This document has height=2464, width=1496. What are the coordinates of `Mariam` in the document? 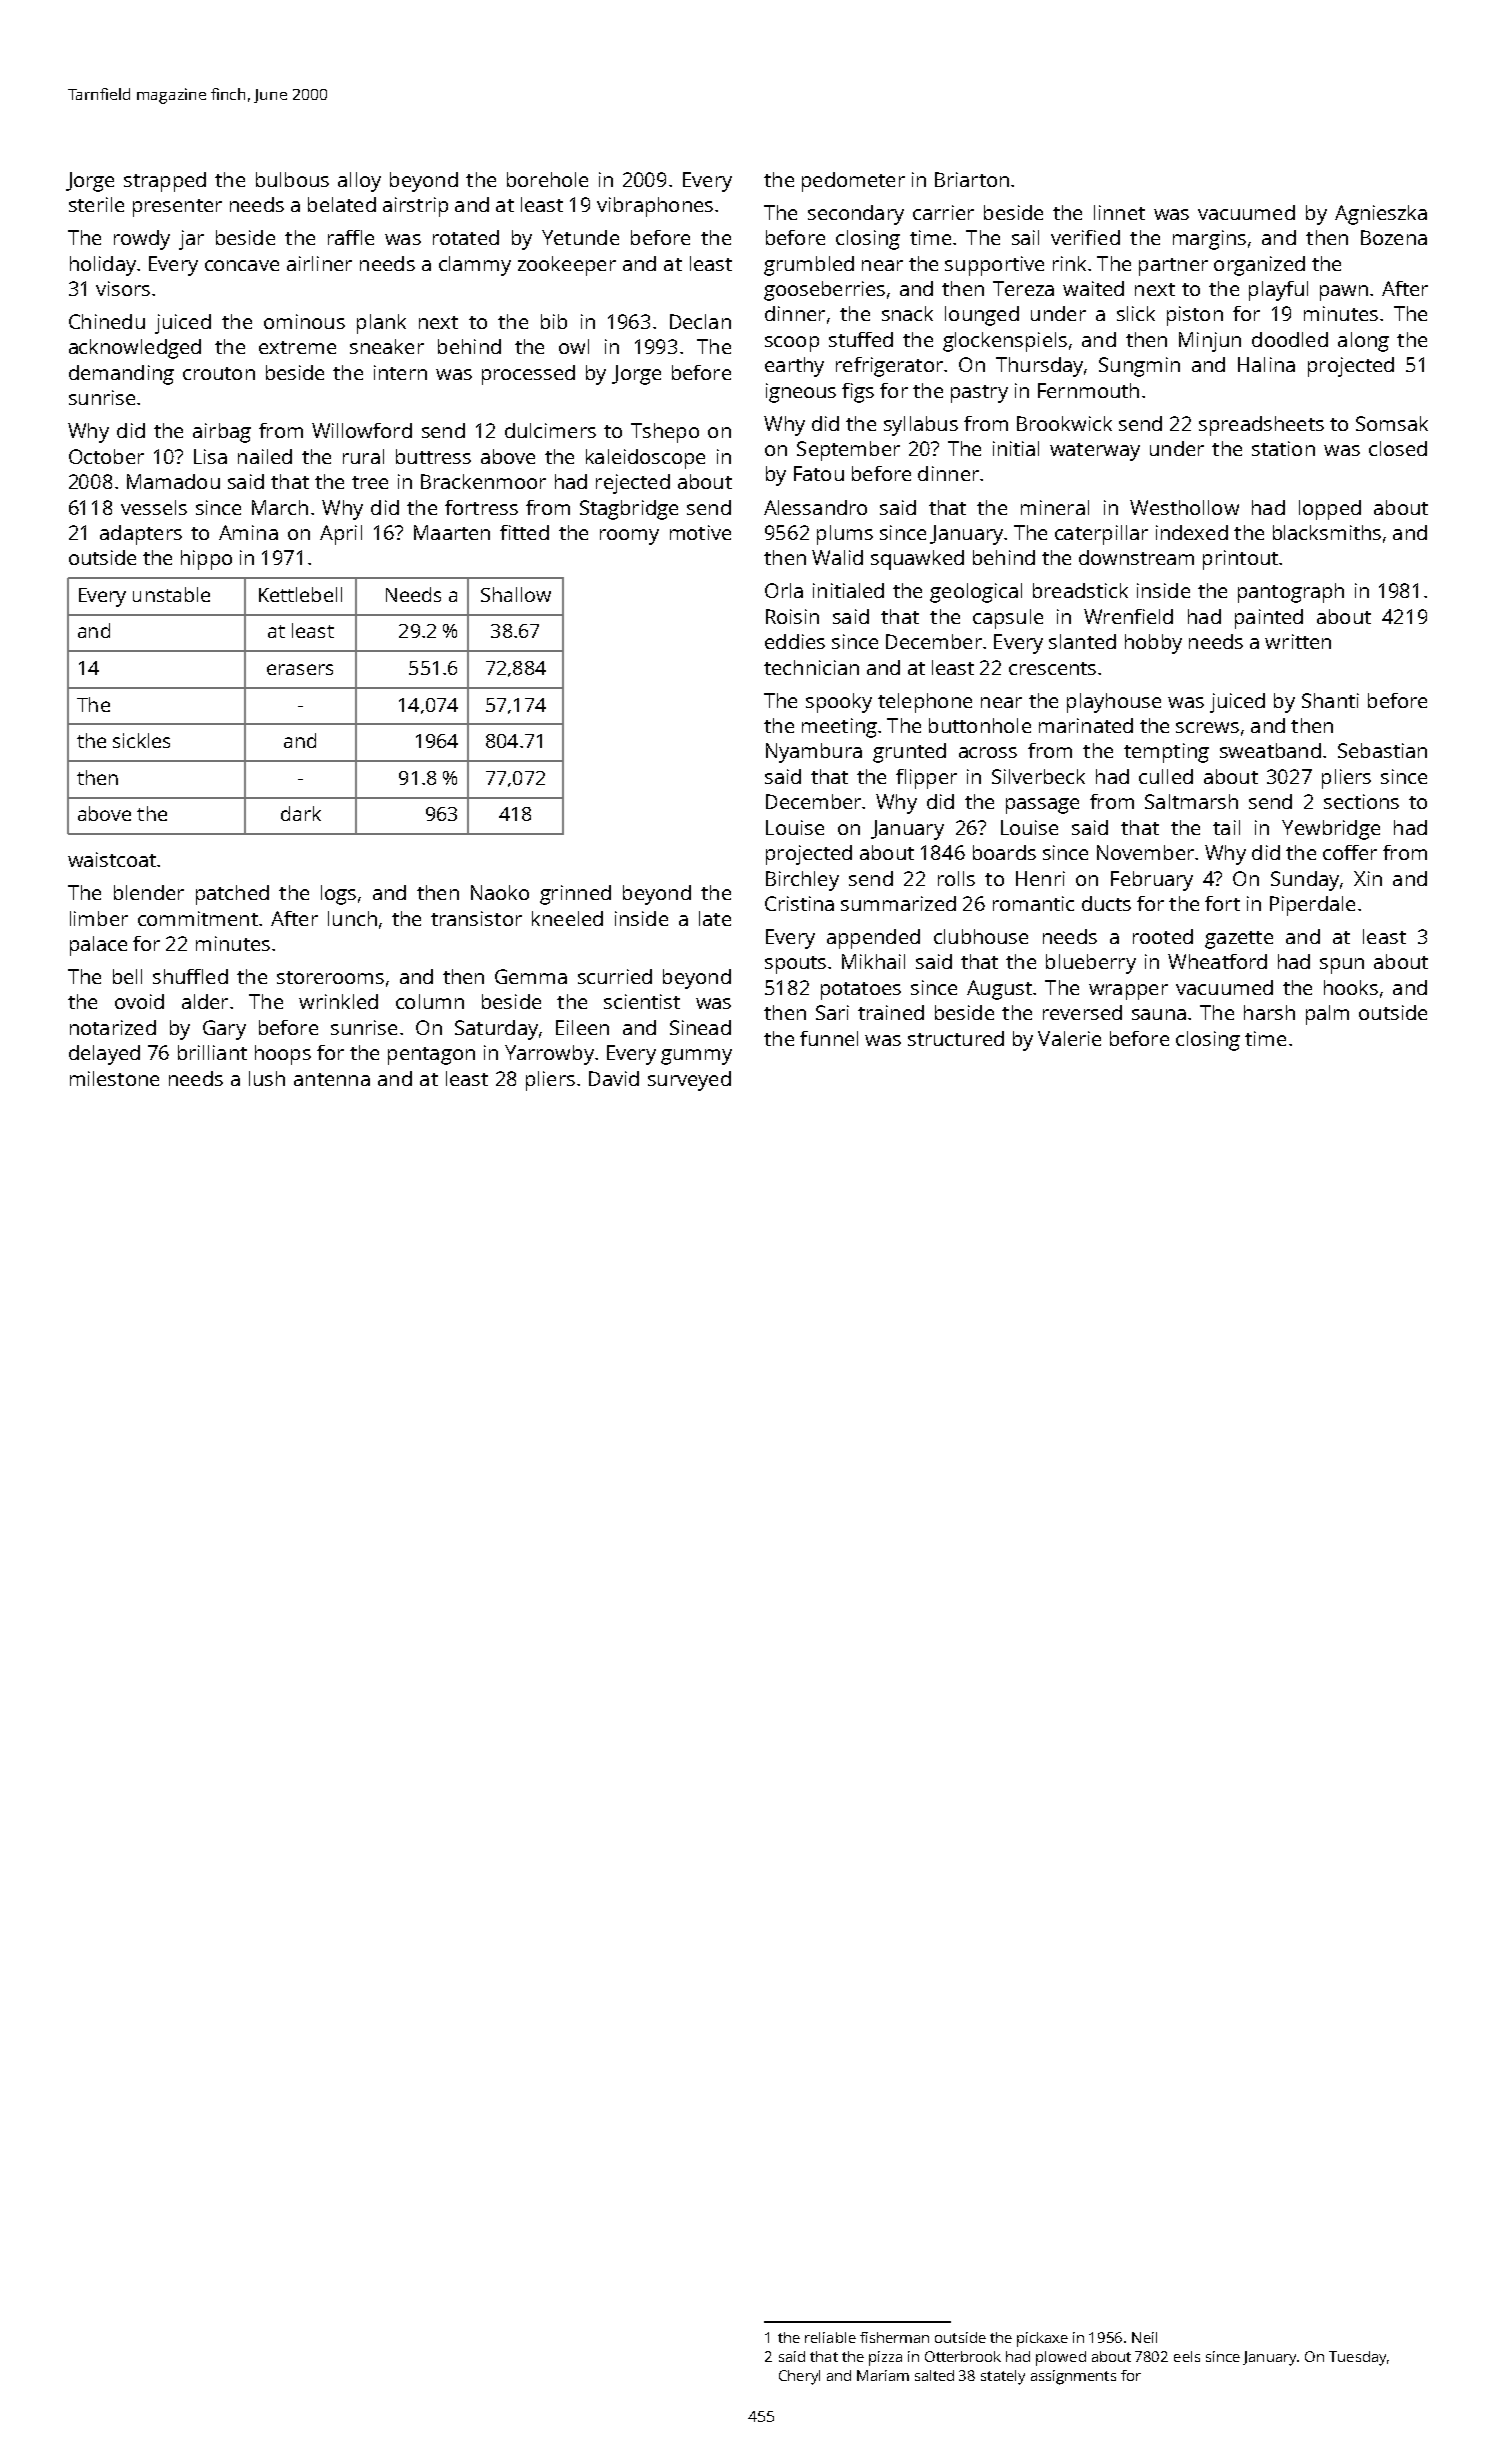 It's located at (883, 2375).
